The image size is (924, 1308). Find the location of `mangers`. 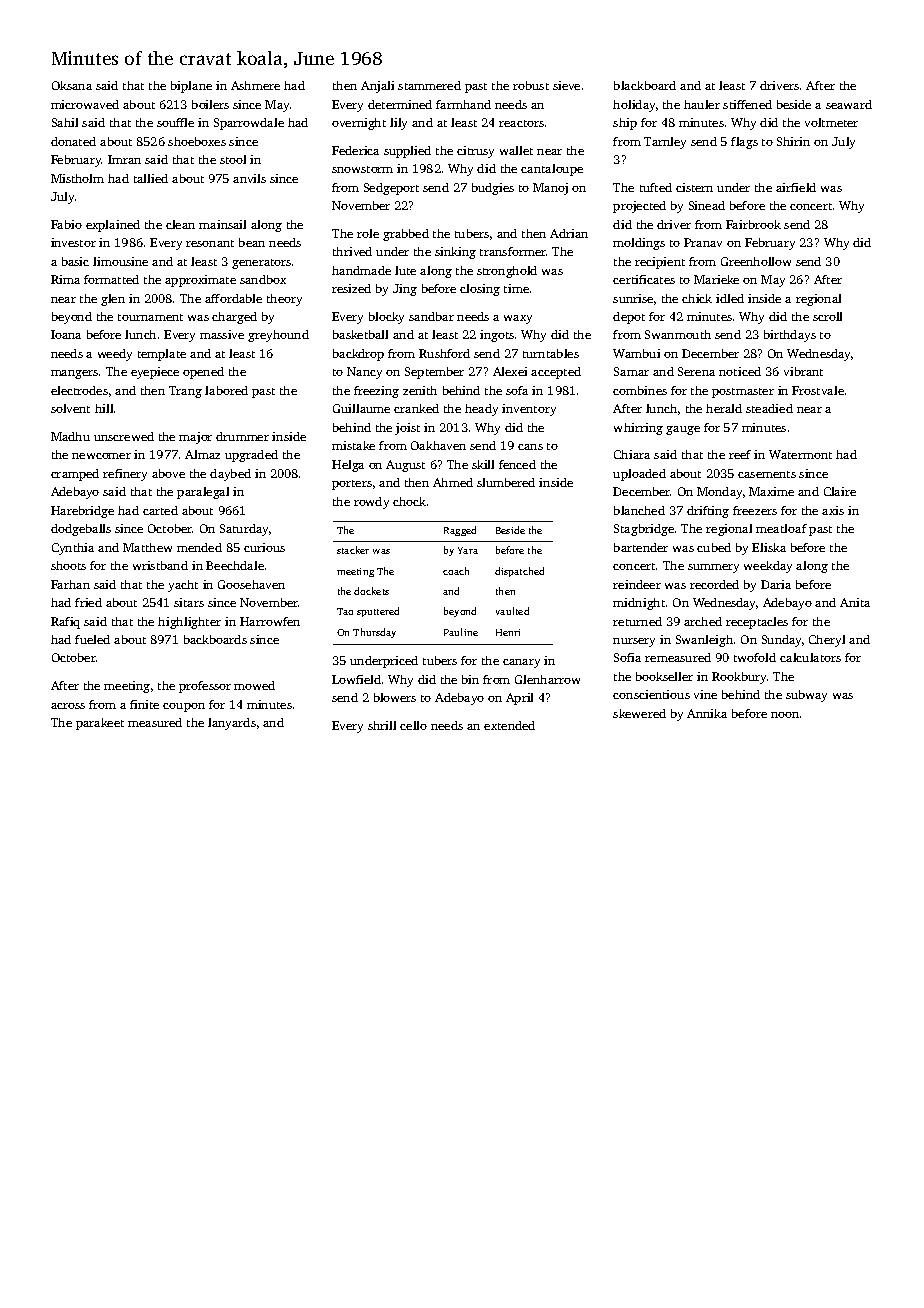

mangers is located at coordinates (74, 374).
